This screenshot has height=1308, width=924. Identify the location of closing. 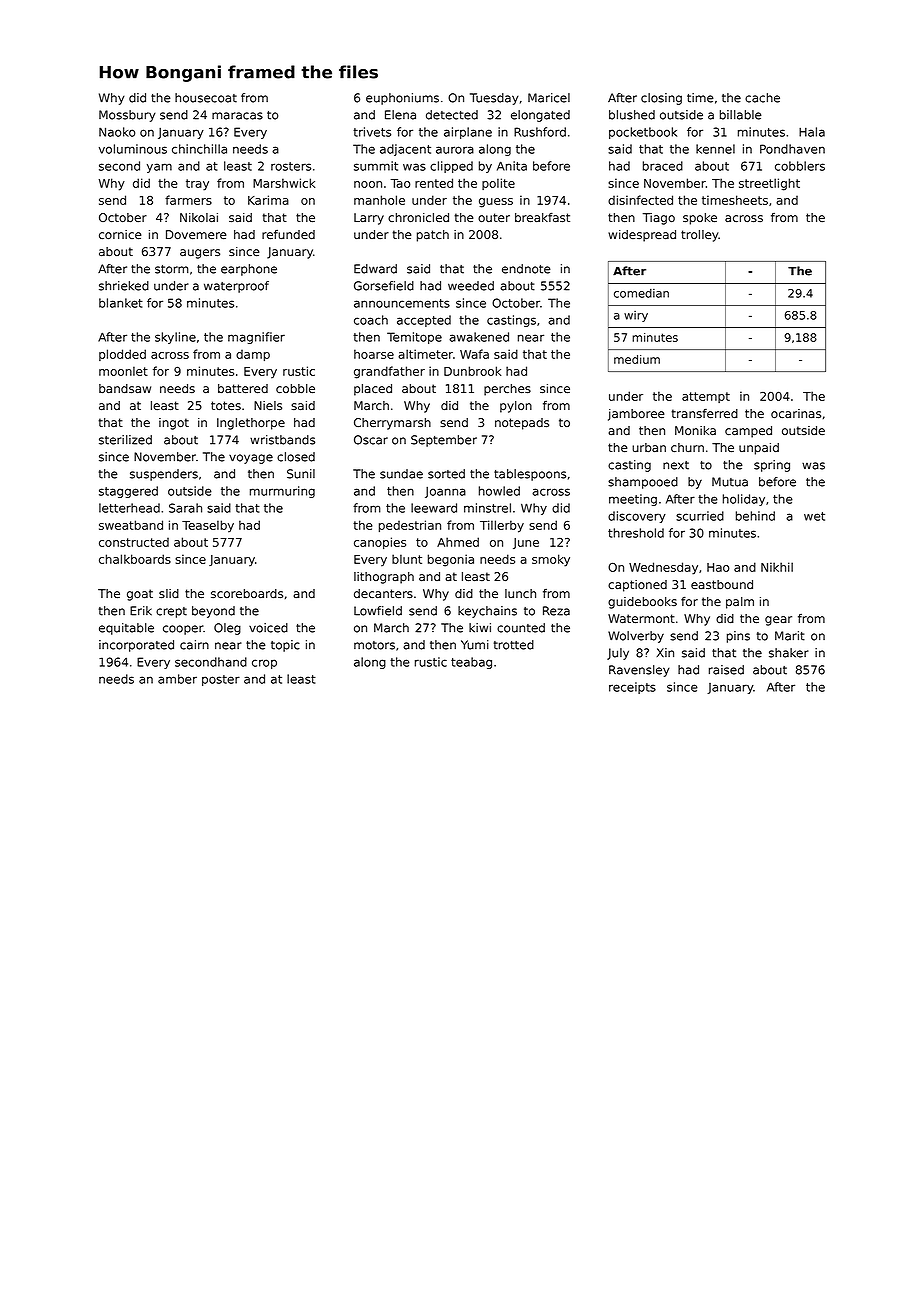
(661, 99).
